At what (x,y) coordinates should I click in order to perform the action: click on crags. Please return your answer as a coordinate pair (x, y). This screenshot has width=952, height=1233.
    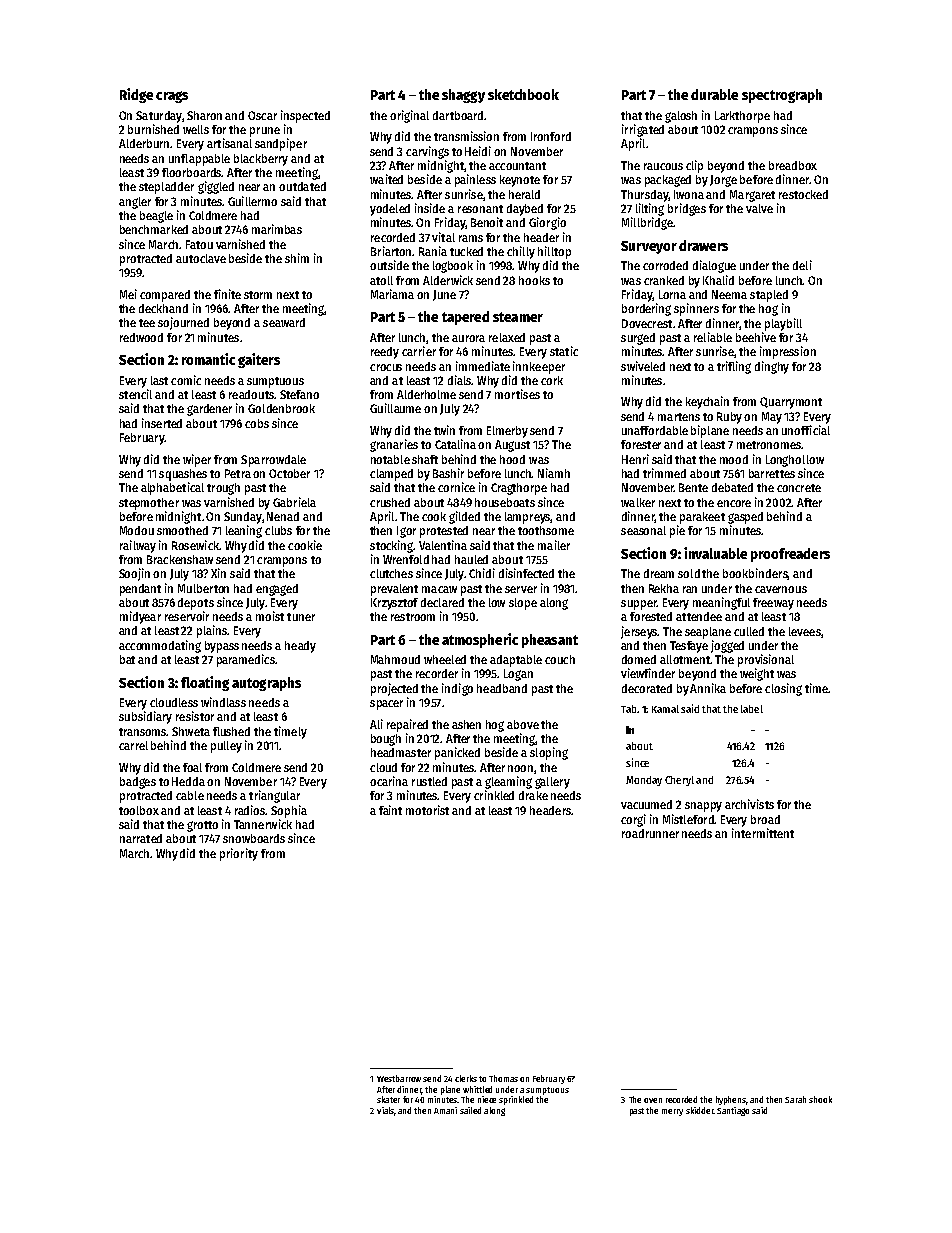
    Looking at the image, I should click on (172, 97).
